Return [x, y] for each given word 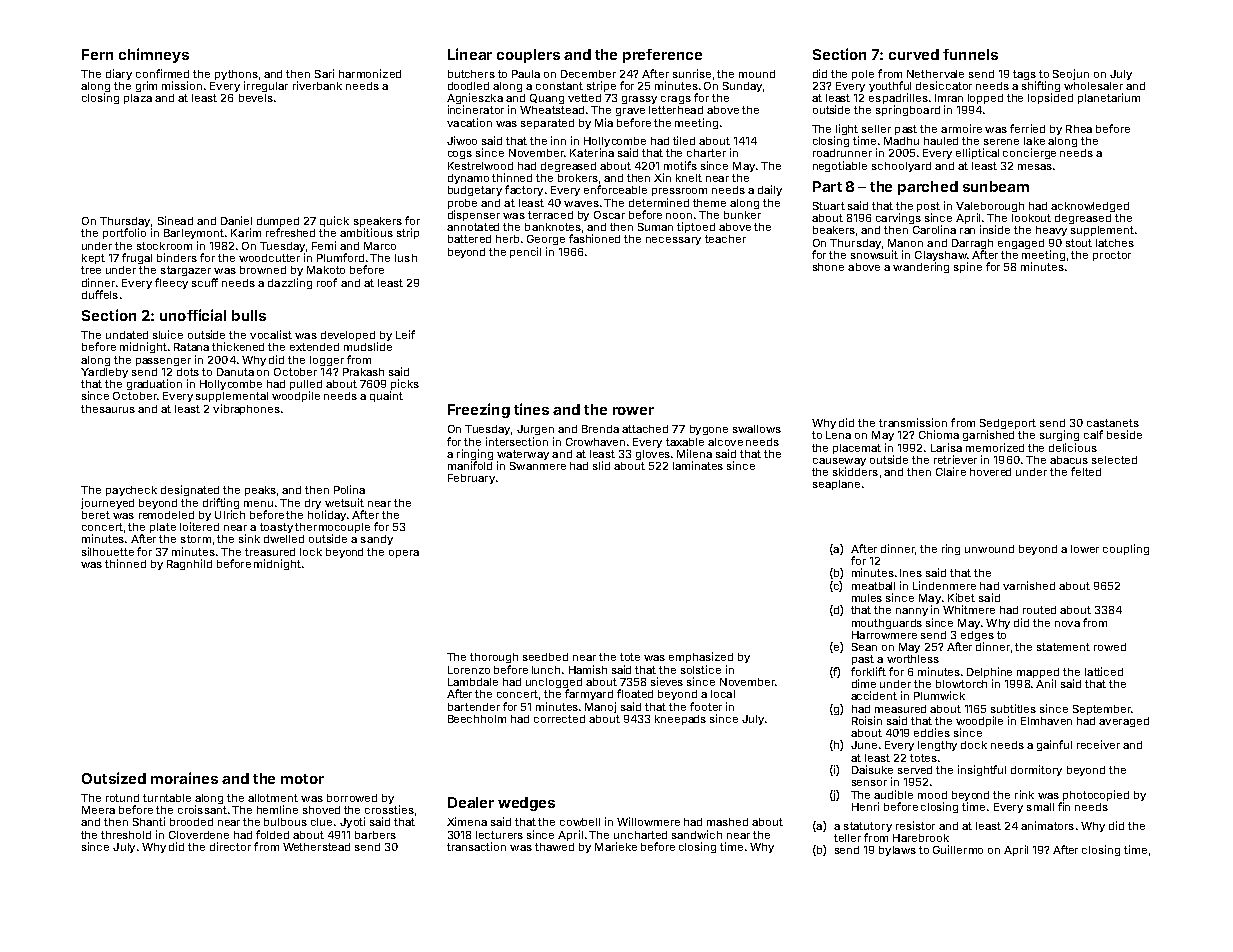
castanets [1113, 423]
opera [404, 554]
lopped [985, 99]
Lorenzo [469, 670]
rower [633, 411]
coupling [1126, 549]
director [230, 846]
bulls [249, 315]
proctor [1112, 256]
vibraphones [246, 409]
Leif [405, 334]
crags [676, 100]
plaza [138, 99]
